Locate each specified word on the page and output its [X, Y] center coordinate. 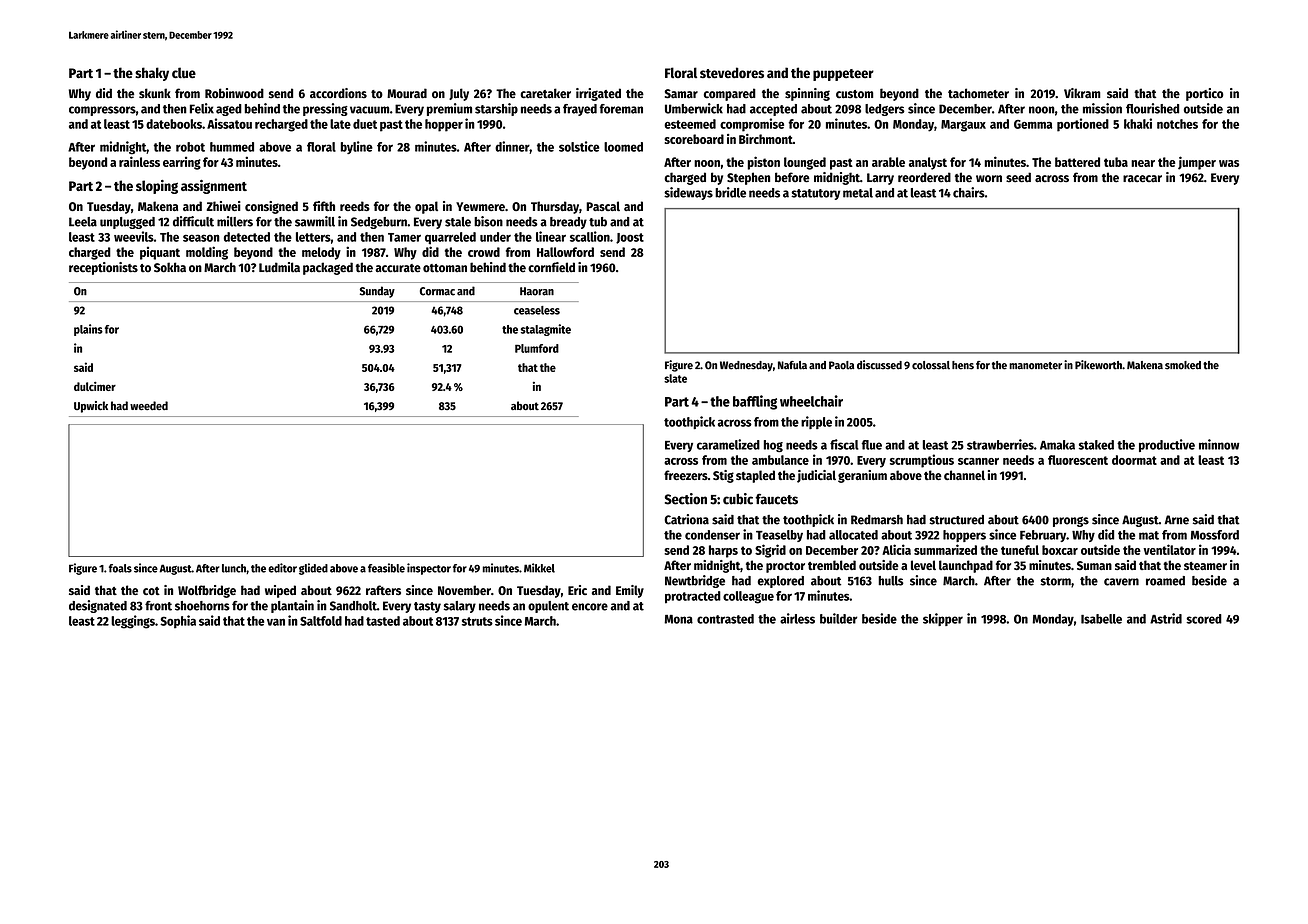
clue [184, 72]
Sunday [377, 292]
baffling [755, 402]
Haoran [537, 291]
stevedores [732, 72]
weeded [149, 406]
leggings [133, 622]
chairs [969, 192]
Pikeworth [1098, 365]
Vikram [1082, 93]
